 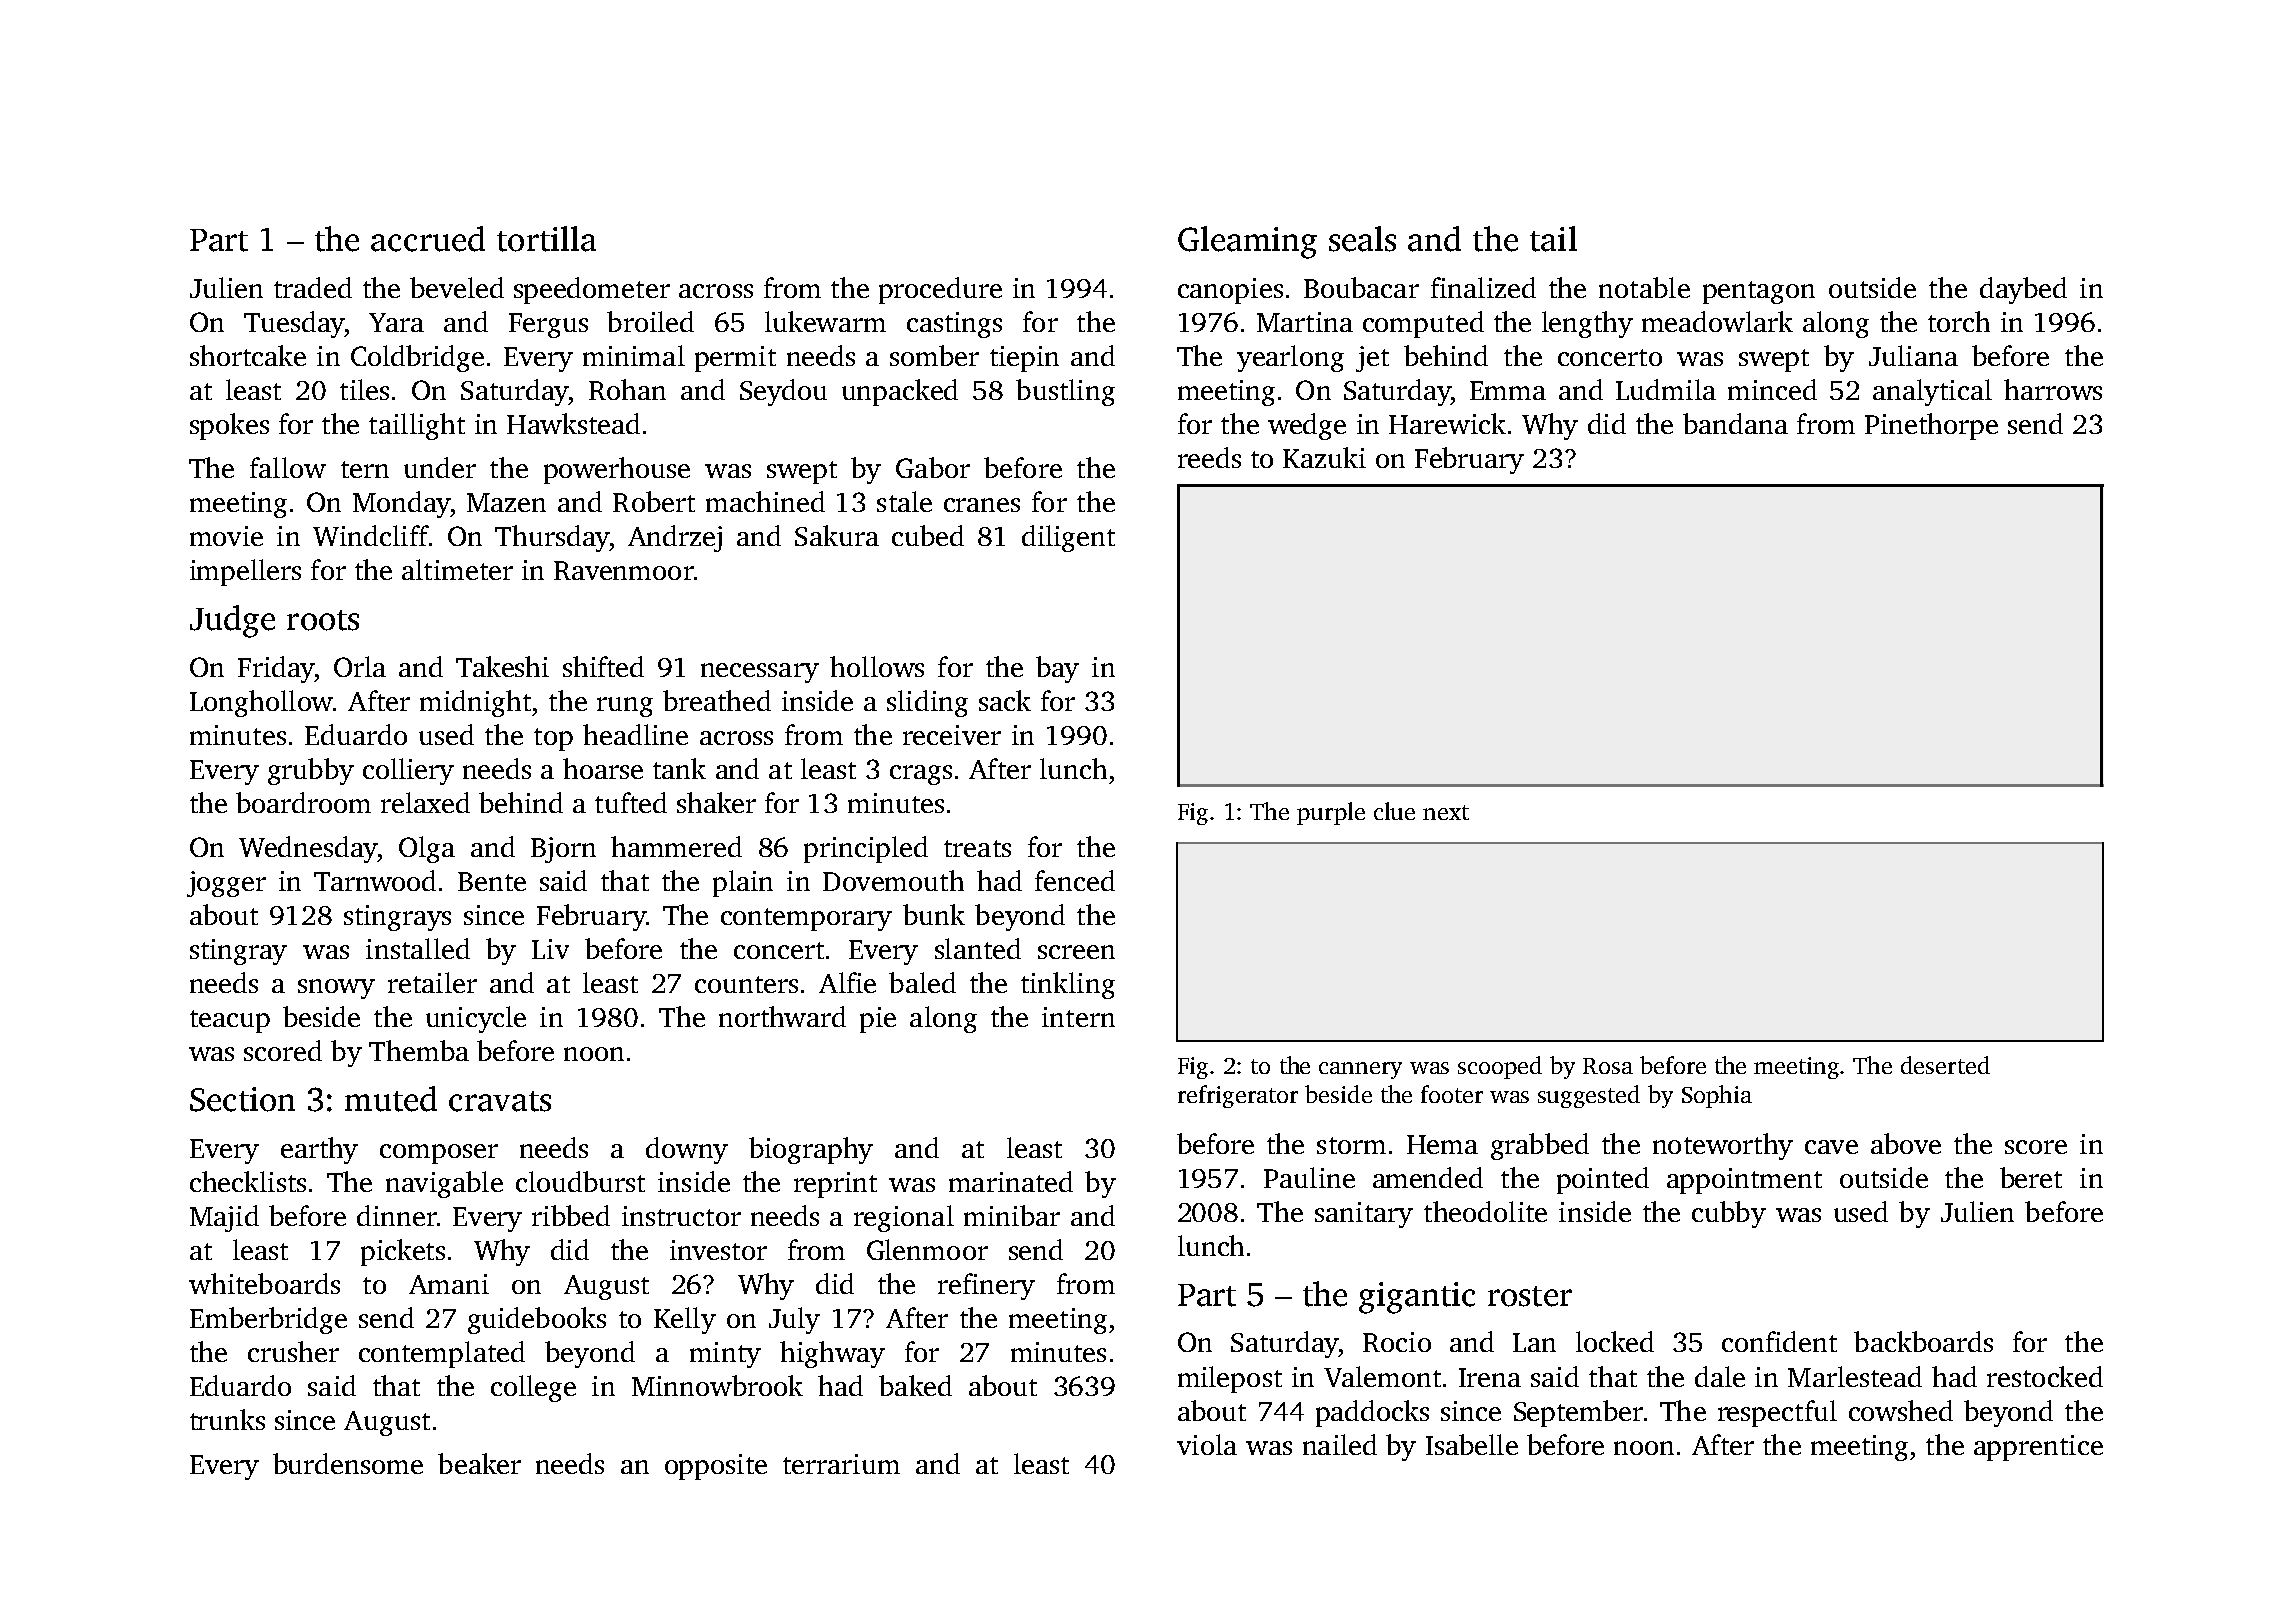 I want to click on cranes, so click(x=982, y=505).
